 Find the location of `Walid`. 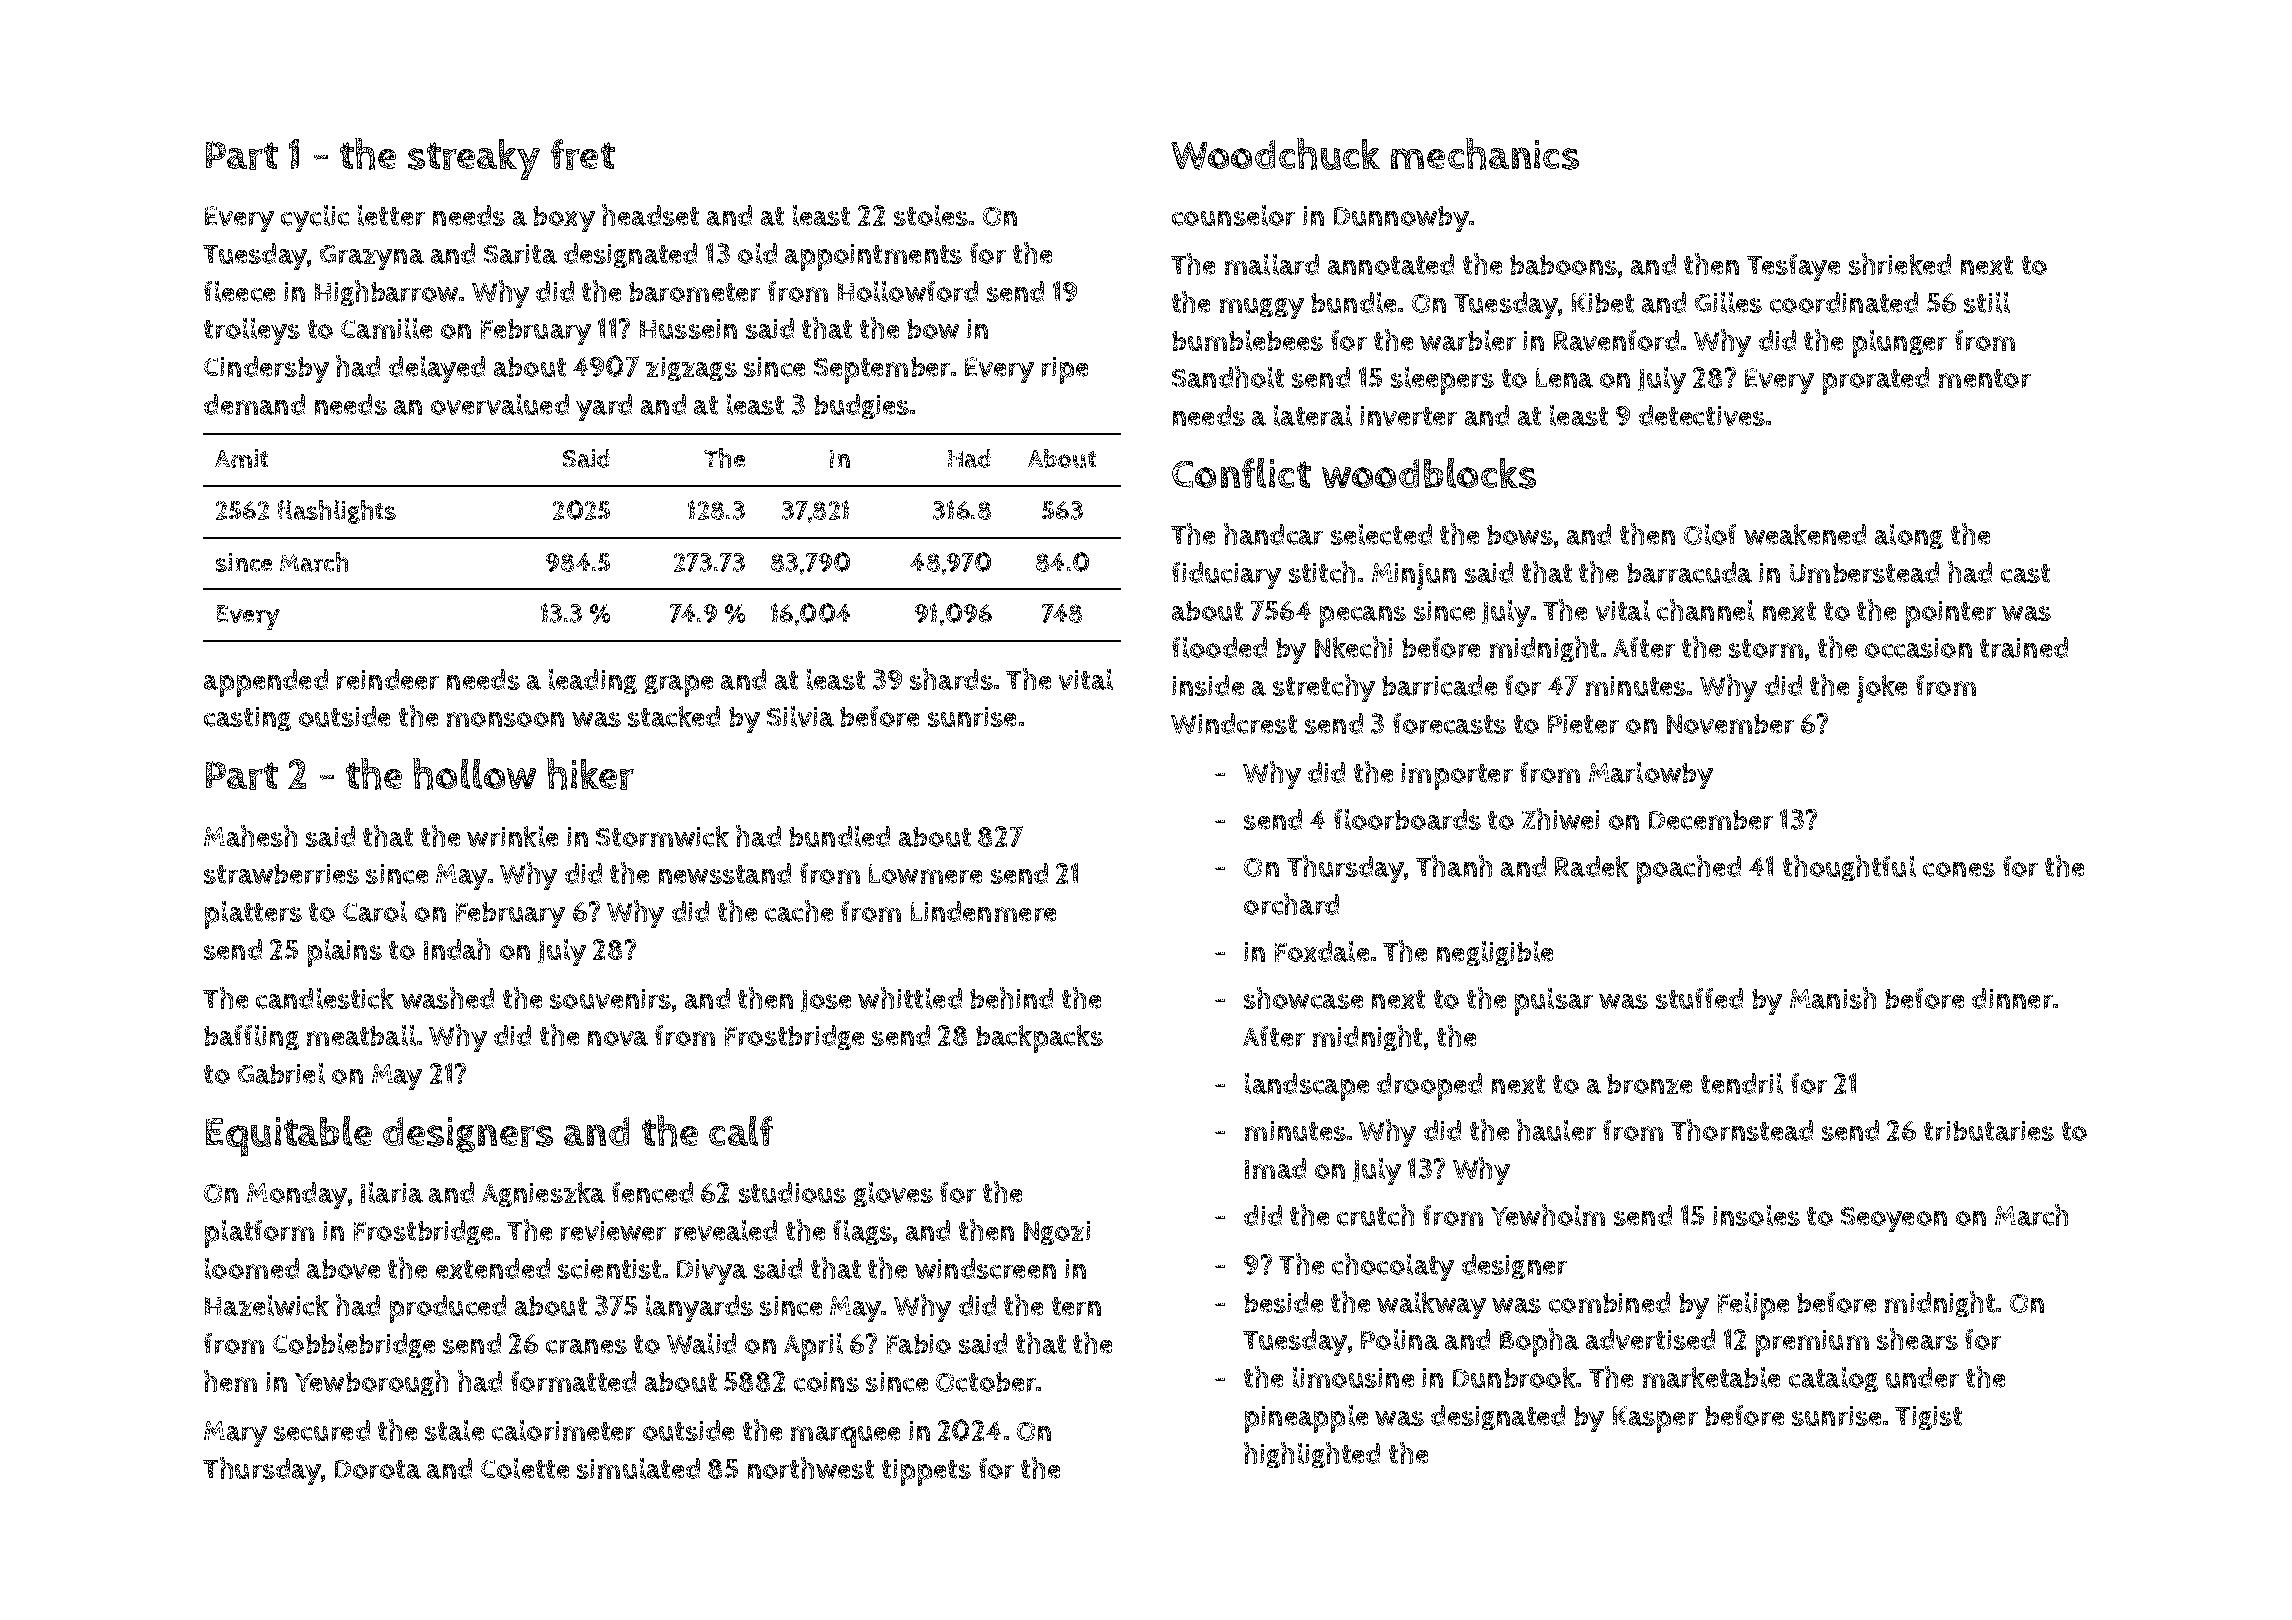

Walid is located at coordinates (701, 1343).
